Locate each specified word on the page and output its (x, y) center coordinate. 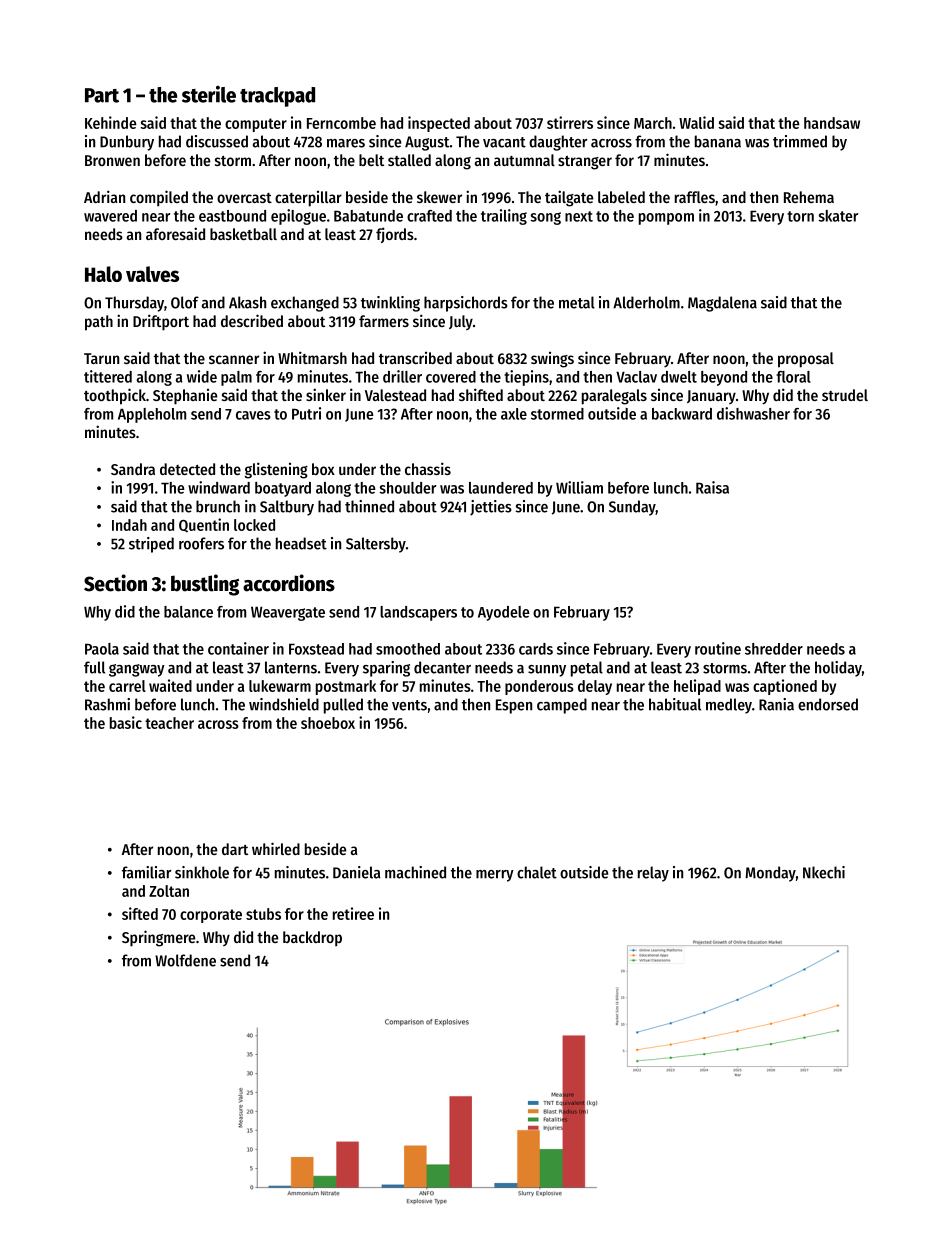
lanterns (291, 667)
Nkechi (824, 872)
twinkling (390, 304)
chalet (537, 872)
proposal (806, 360)
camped (562, 706)
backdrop (312, 938)
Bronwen (112, 160)
